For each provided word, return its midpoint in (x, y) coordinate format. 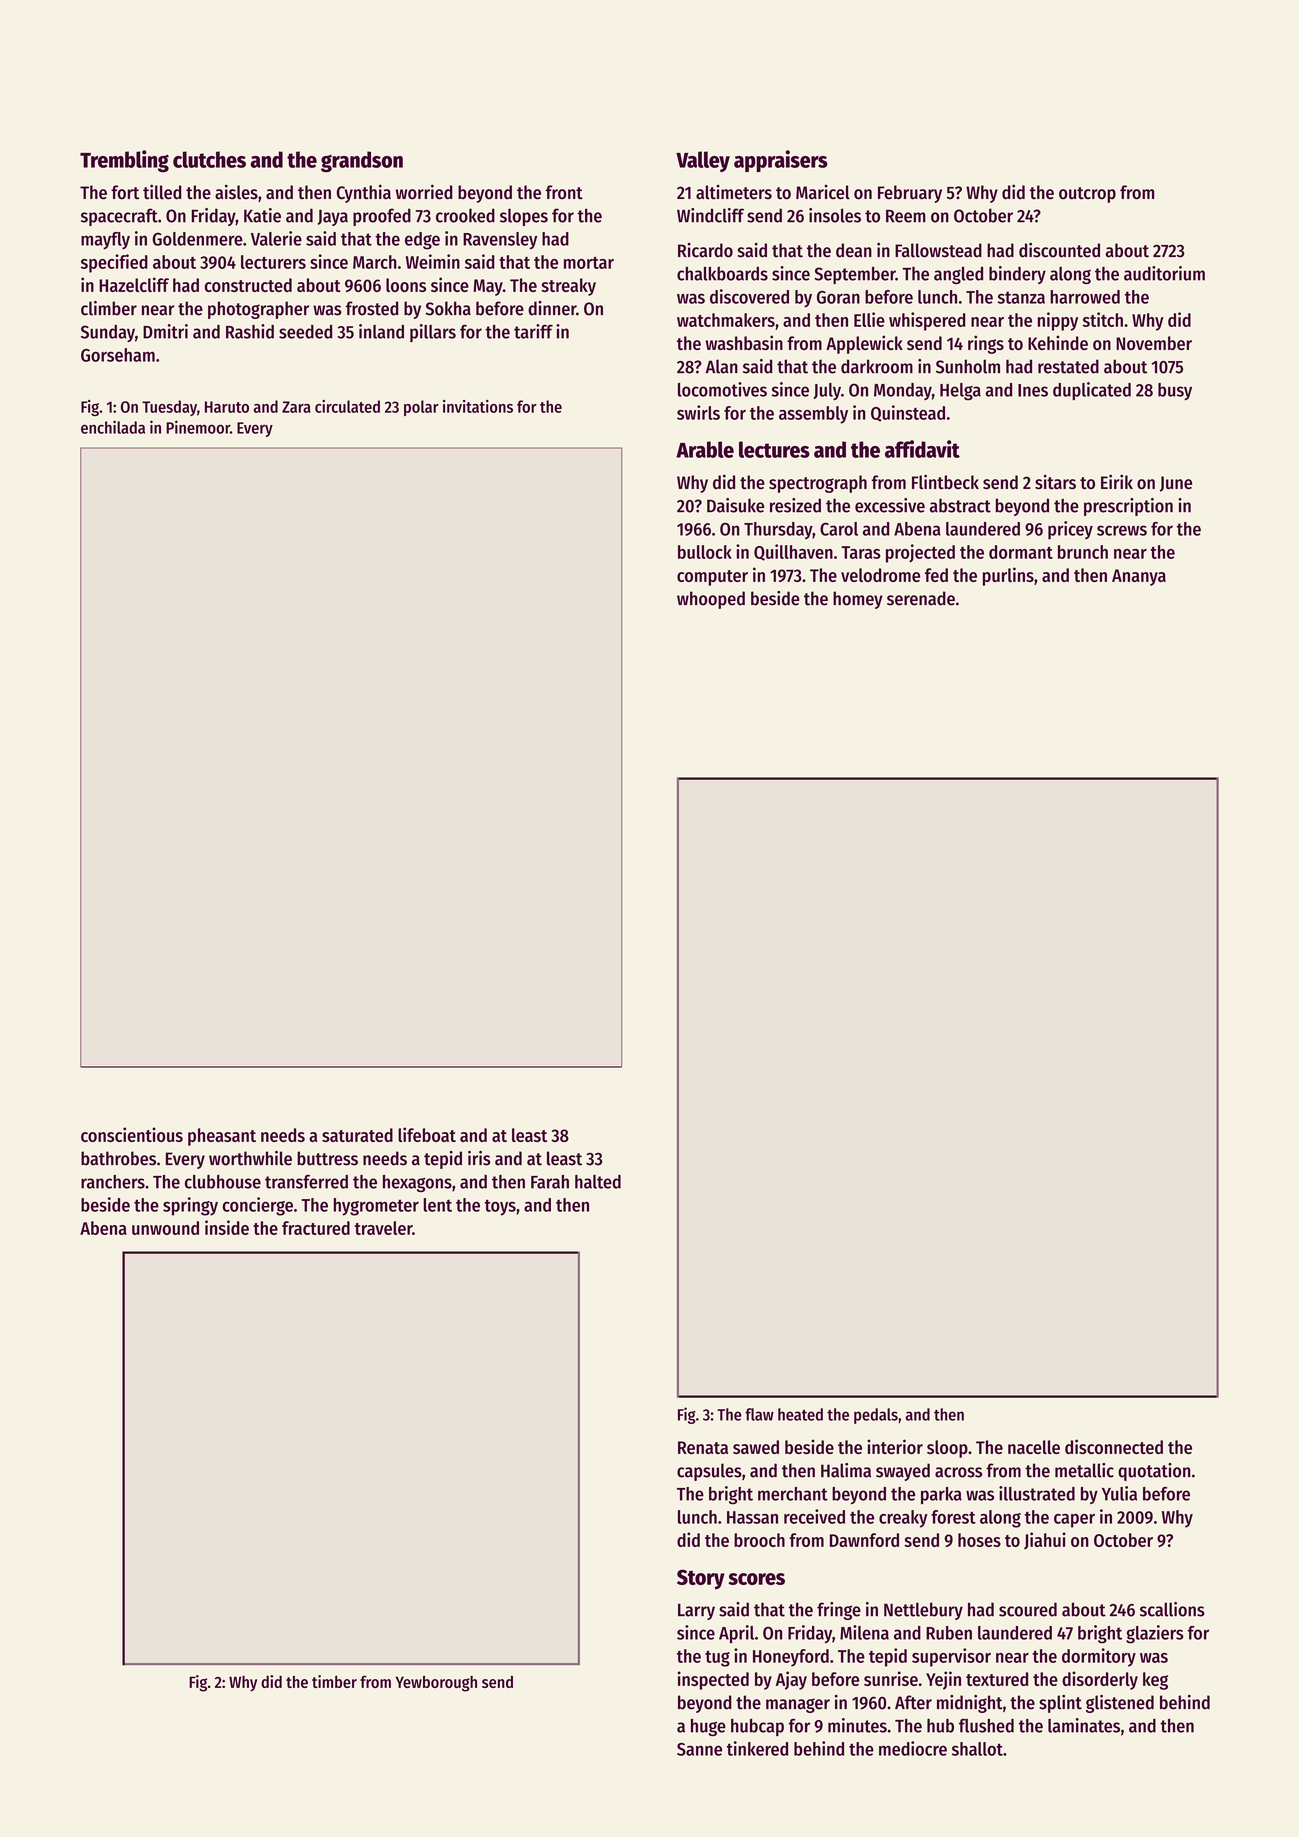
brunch (1083, 552)
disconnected (1114, 1446)
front (564, 192)
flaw (759, 1414)
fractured (316, 1228)
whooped (711, 600)
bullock (705, 552)
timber (334, 1681)
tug (717, 1659)
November (1154, 343)
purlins (1008, 576)
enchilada (113, 427)
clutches (209, 159)
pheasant (222, 1137)
